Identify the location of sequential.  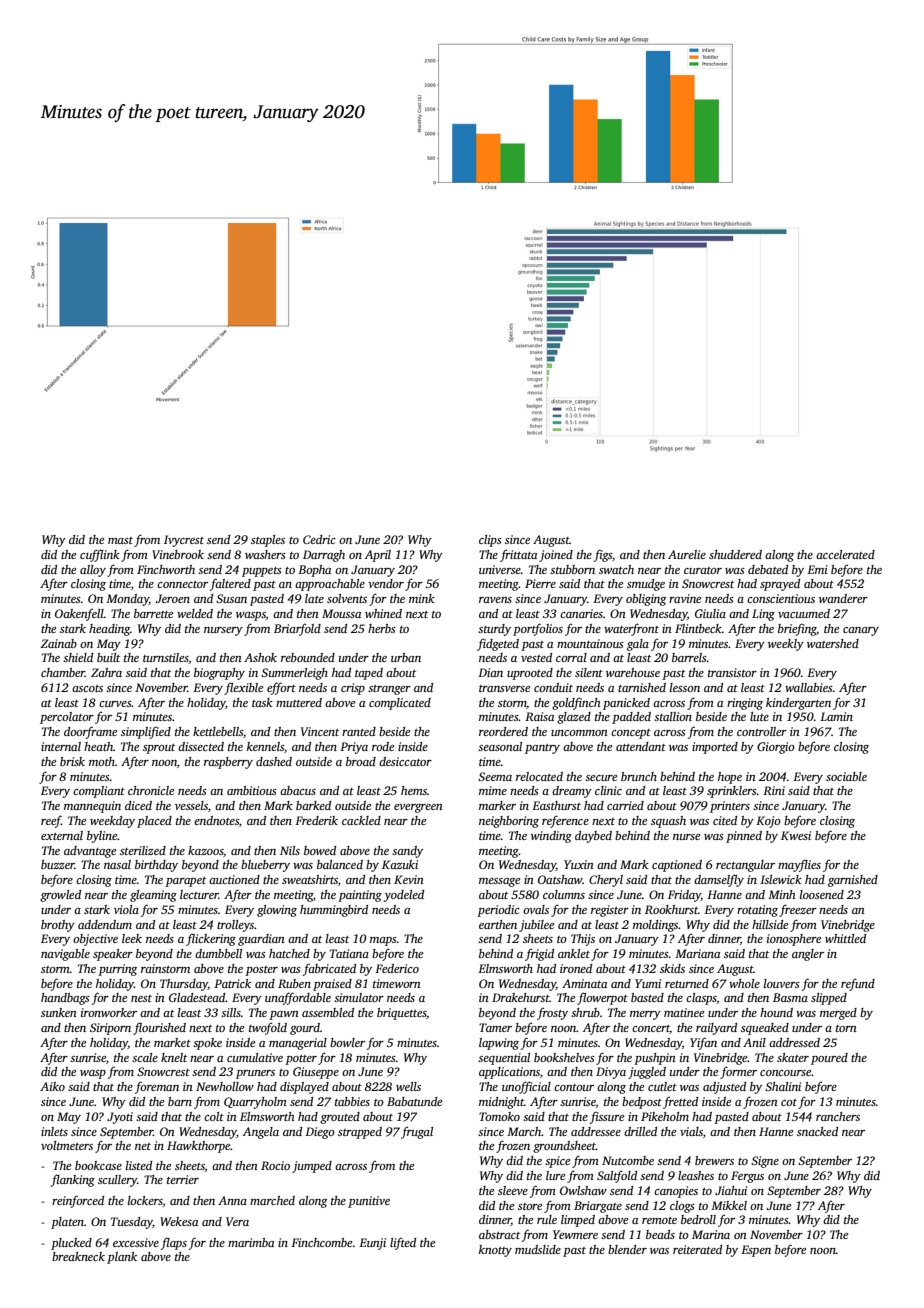
(504, 1059).
